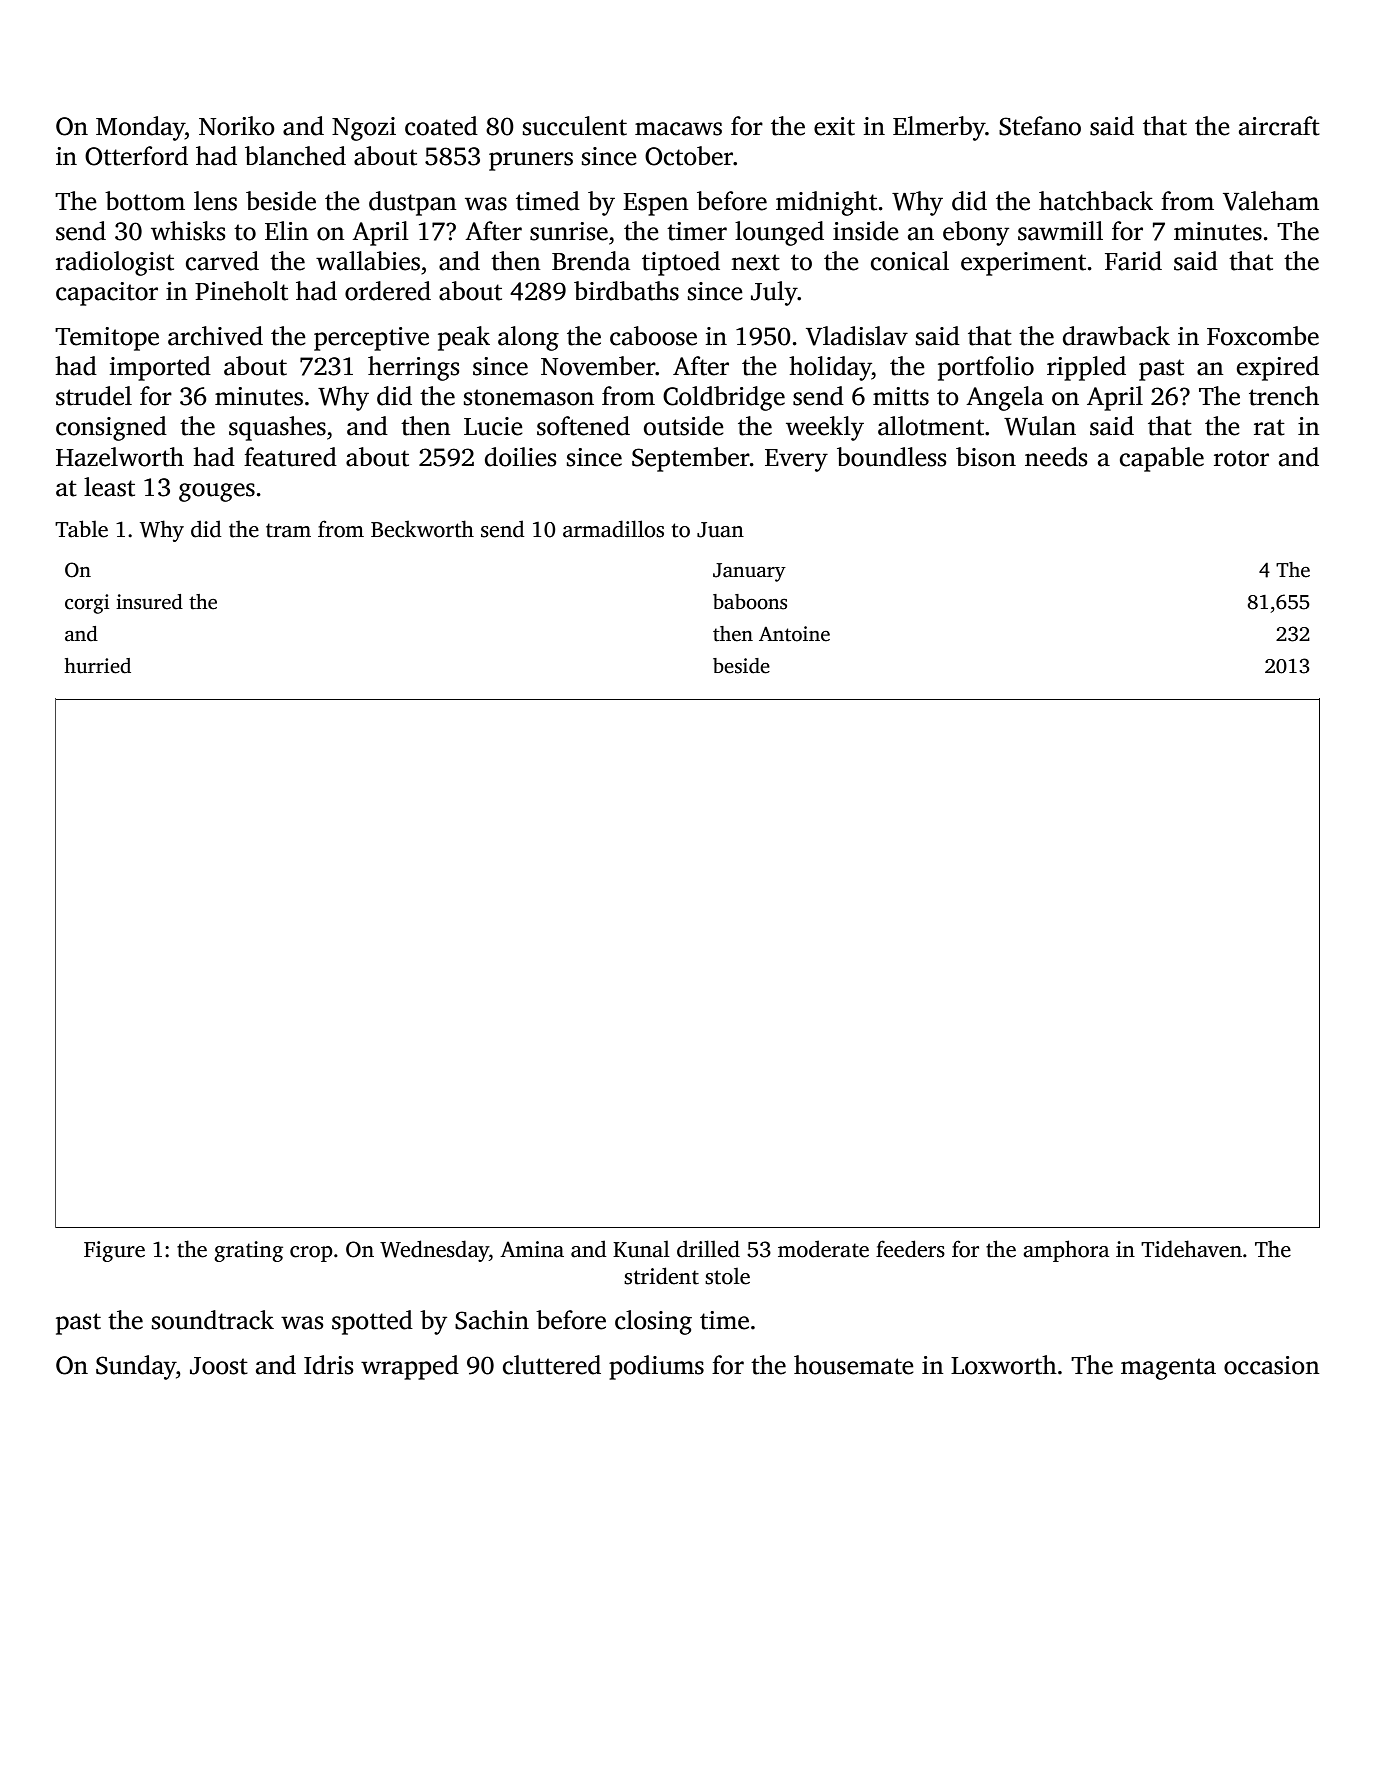 This screenshot has height=1779, width=1375. Describe the element at coordinates (857, 336) in the screenshot. I see `Vladislav` at that location.
